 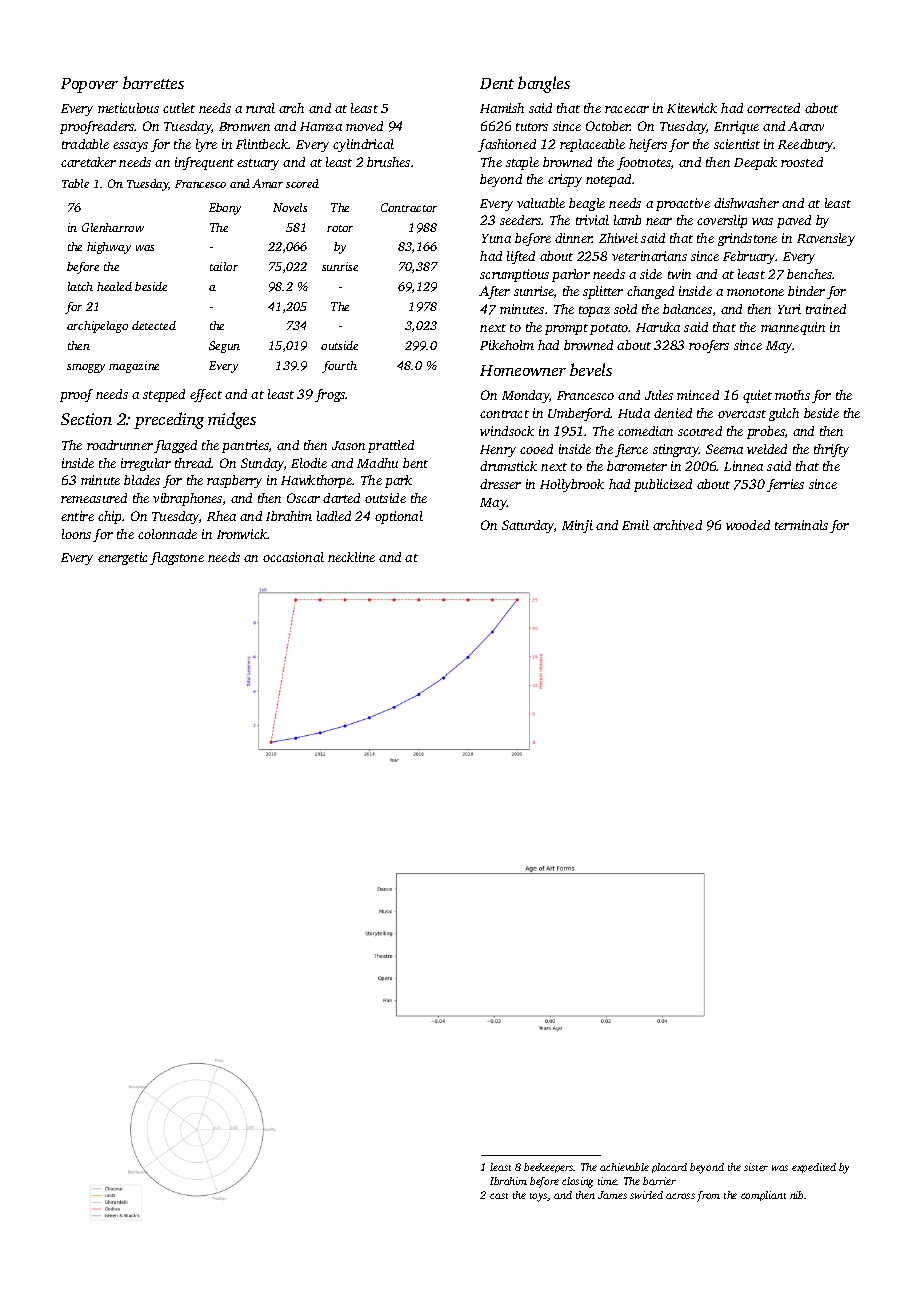 What do you see at coordinates (612, 1195) in the screenshot?
I see `James` at bounding box center [612, 1195].
